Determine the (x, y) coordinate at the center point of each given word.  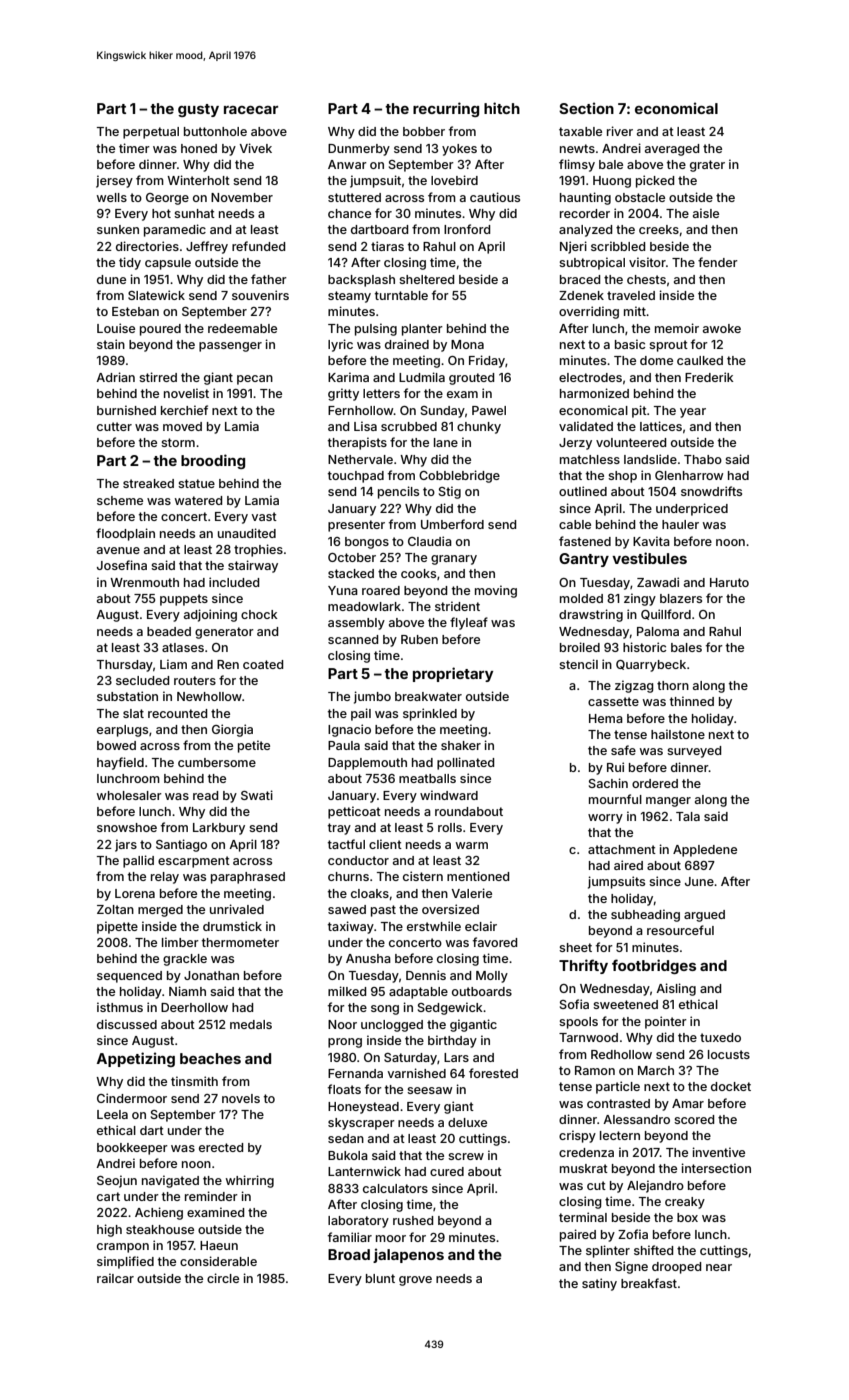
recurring (446, 109)
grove (415, 1281)
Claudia (430, 541)
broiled (580, 647)
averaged (672, 150)
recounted (177, 713)
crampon (123, 1248)
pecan (255, 380)
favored (495, 942)
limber (180, 942)
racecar (251, 110)
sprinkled (430, 714)
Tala (688, 816)
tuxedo (720, 1037)
